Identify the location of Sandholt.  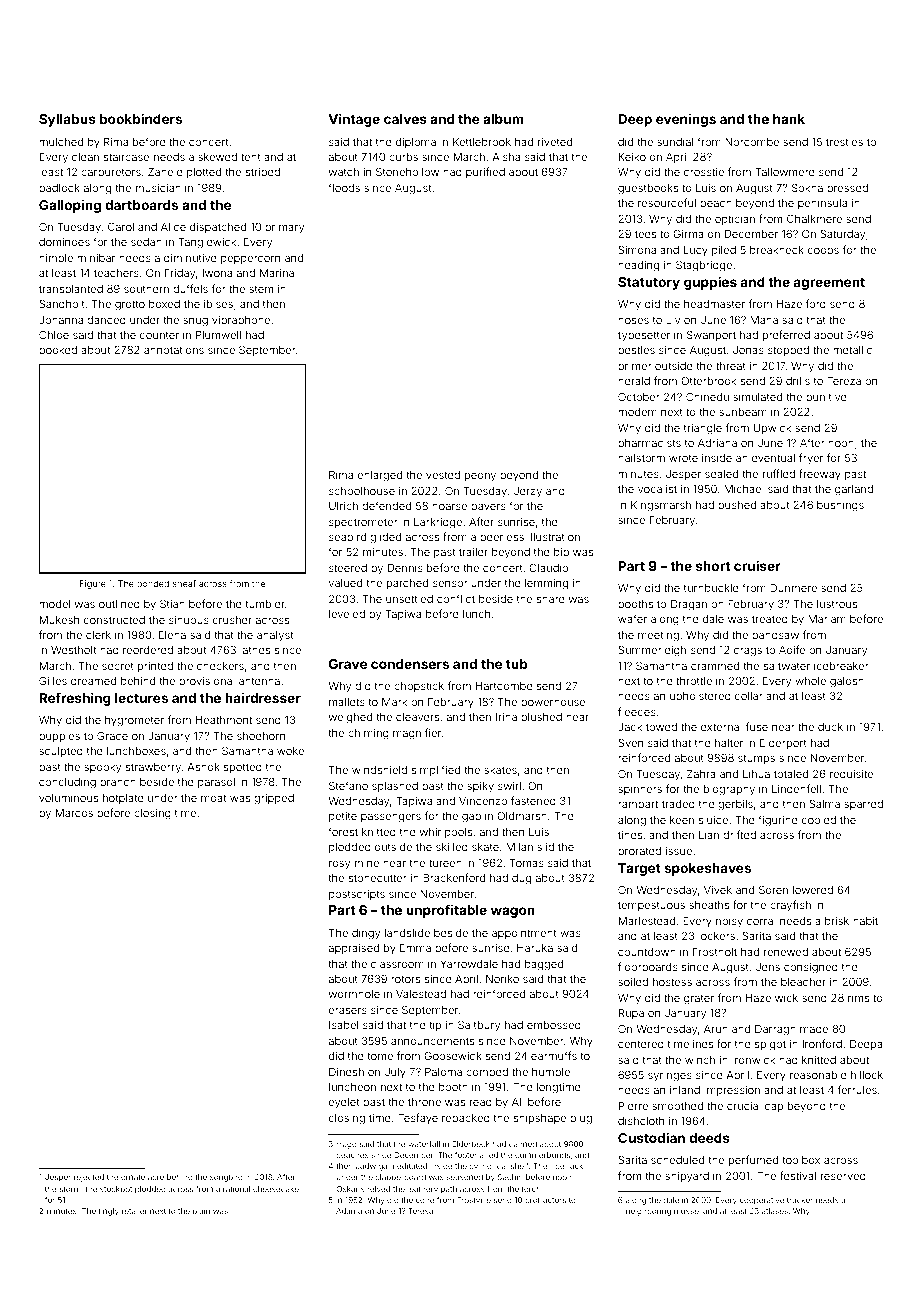
(62, 303).
